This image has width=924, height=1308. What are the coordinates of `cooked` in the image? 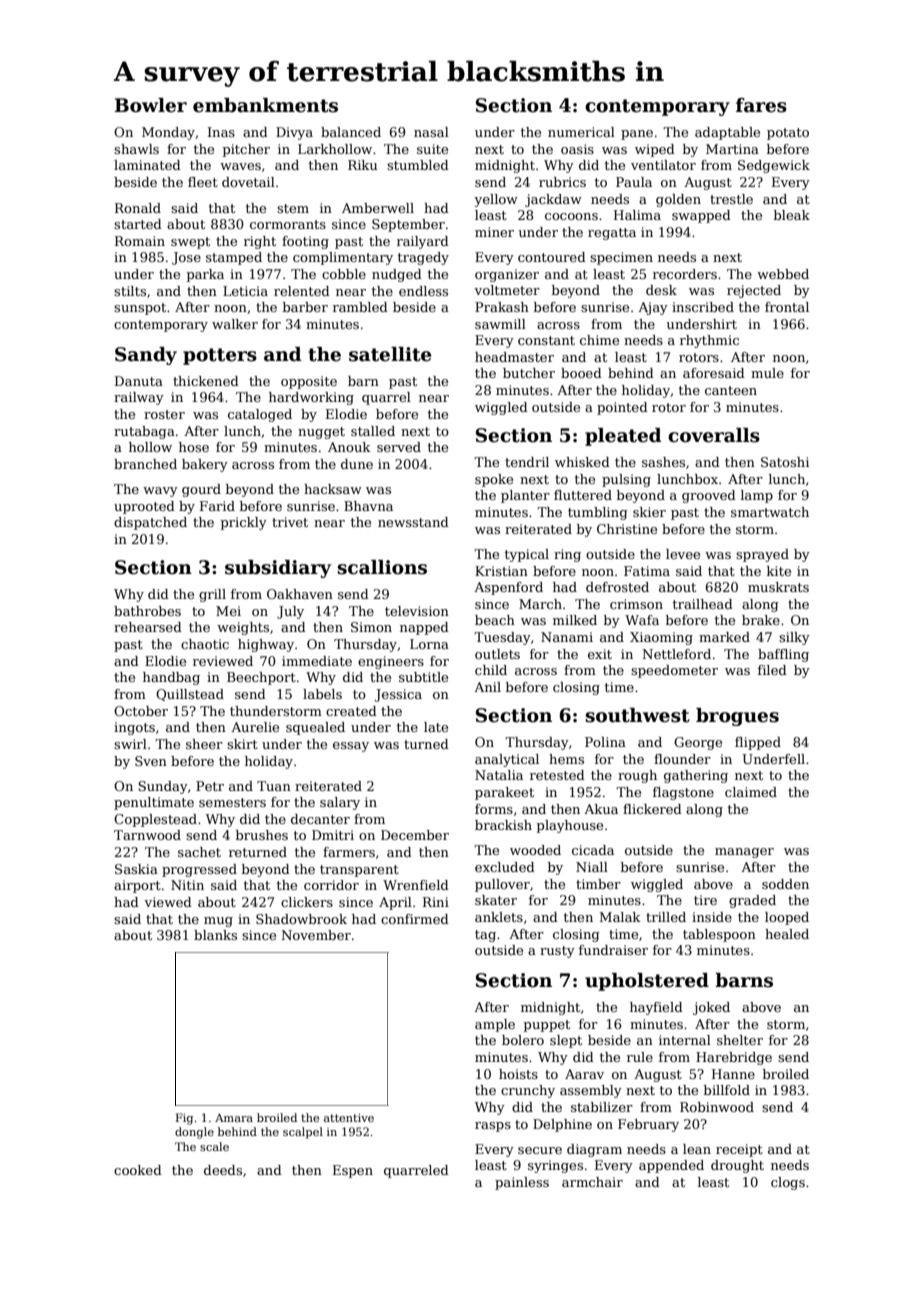 It's located at (138, 1170).
